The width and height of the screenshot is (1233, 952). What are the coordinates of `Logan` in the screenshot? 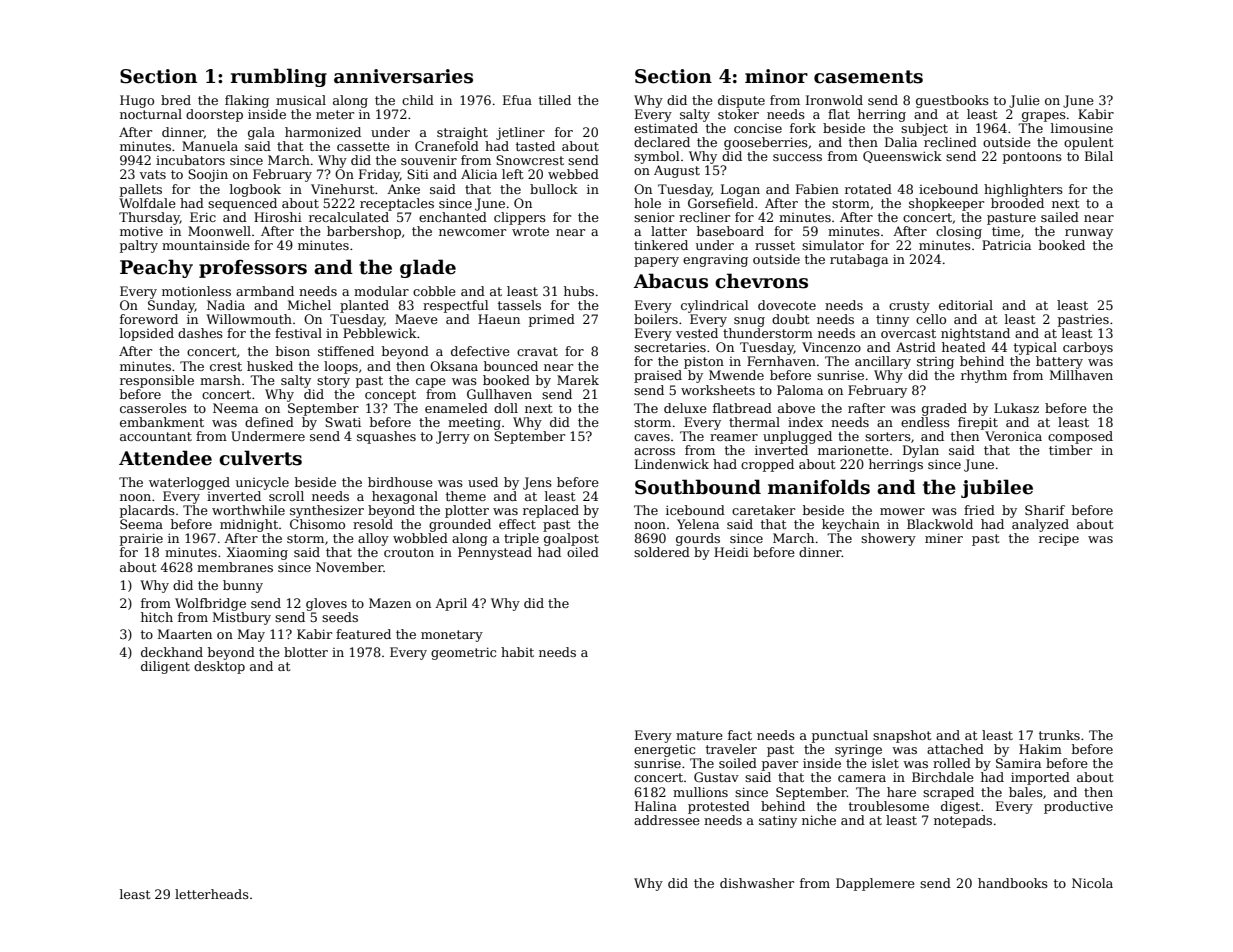 It's located at (740, 190).
